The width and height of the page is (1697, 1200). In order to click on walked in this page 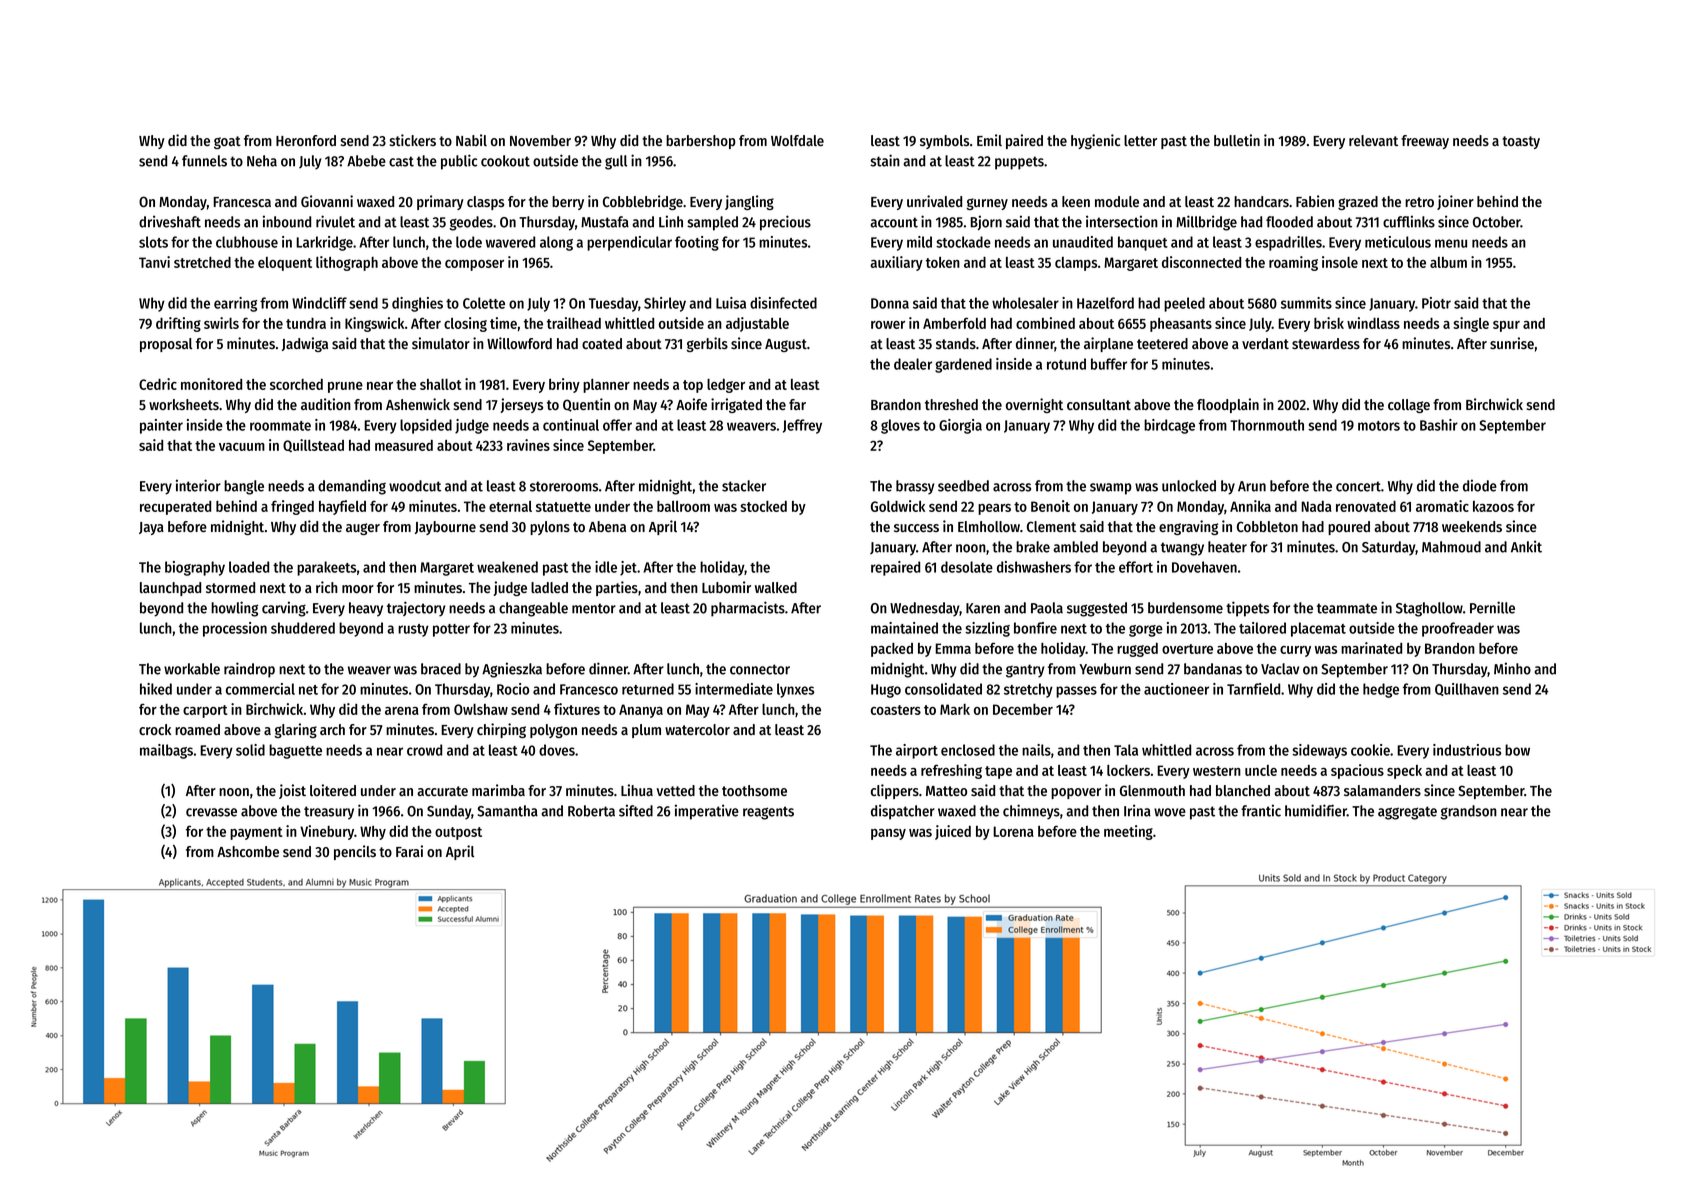, I will do `click(776, 587)`.
